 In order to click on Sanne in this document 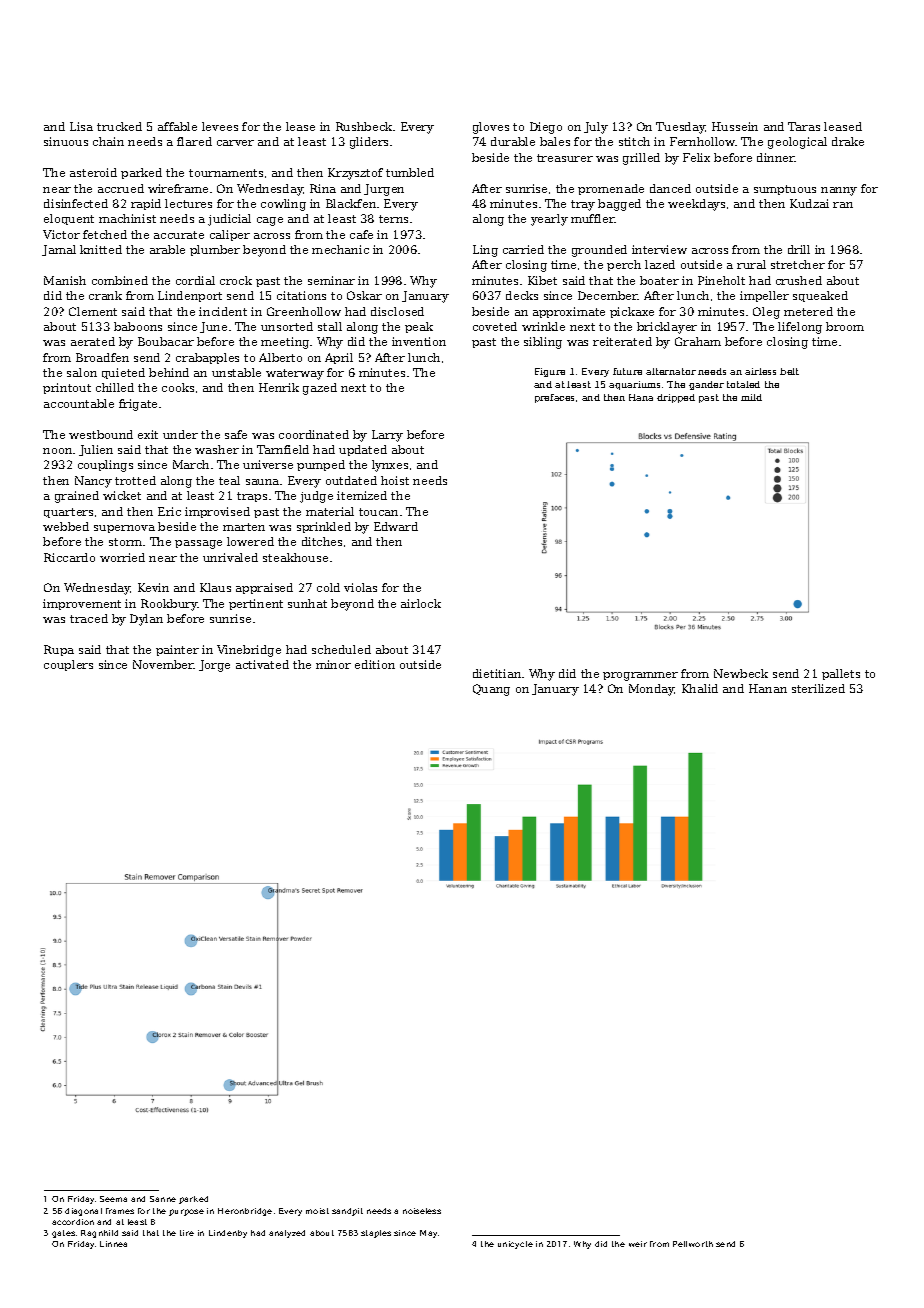, I will do `click(163, 1199)`.
